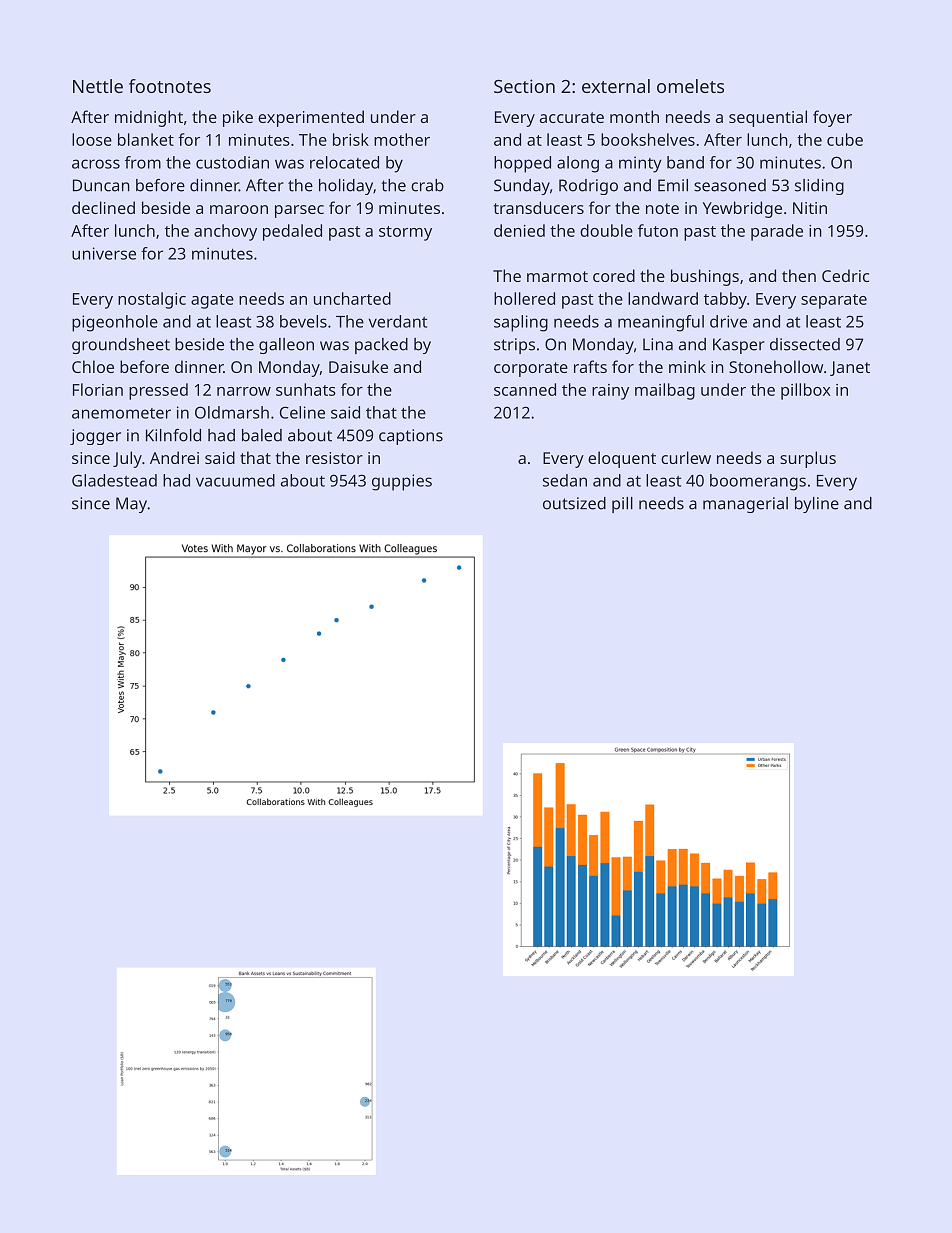 The width and height of the page is (952, 1233). Describe the element at coordinates (817, 505) in the page. I see `byline` at that location.
